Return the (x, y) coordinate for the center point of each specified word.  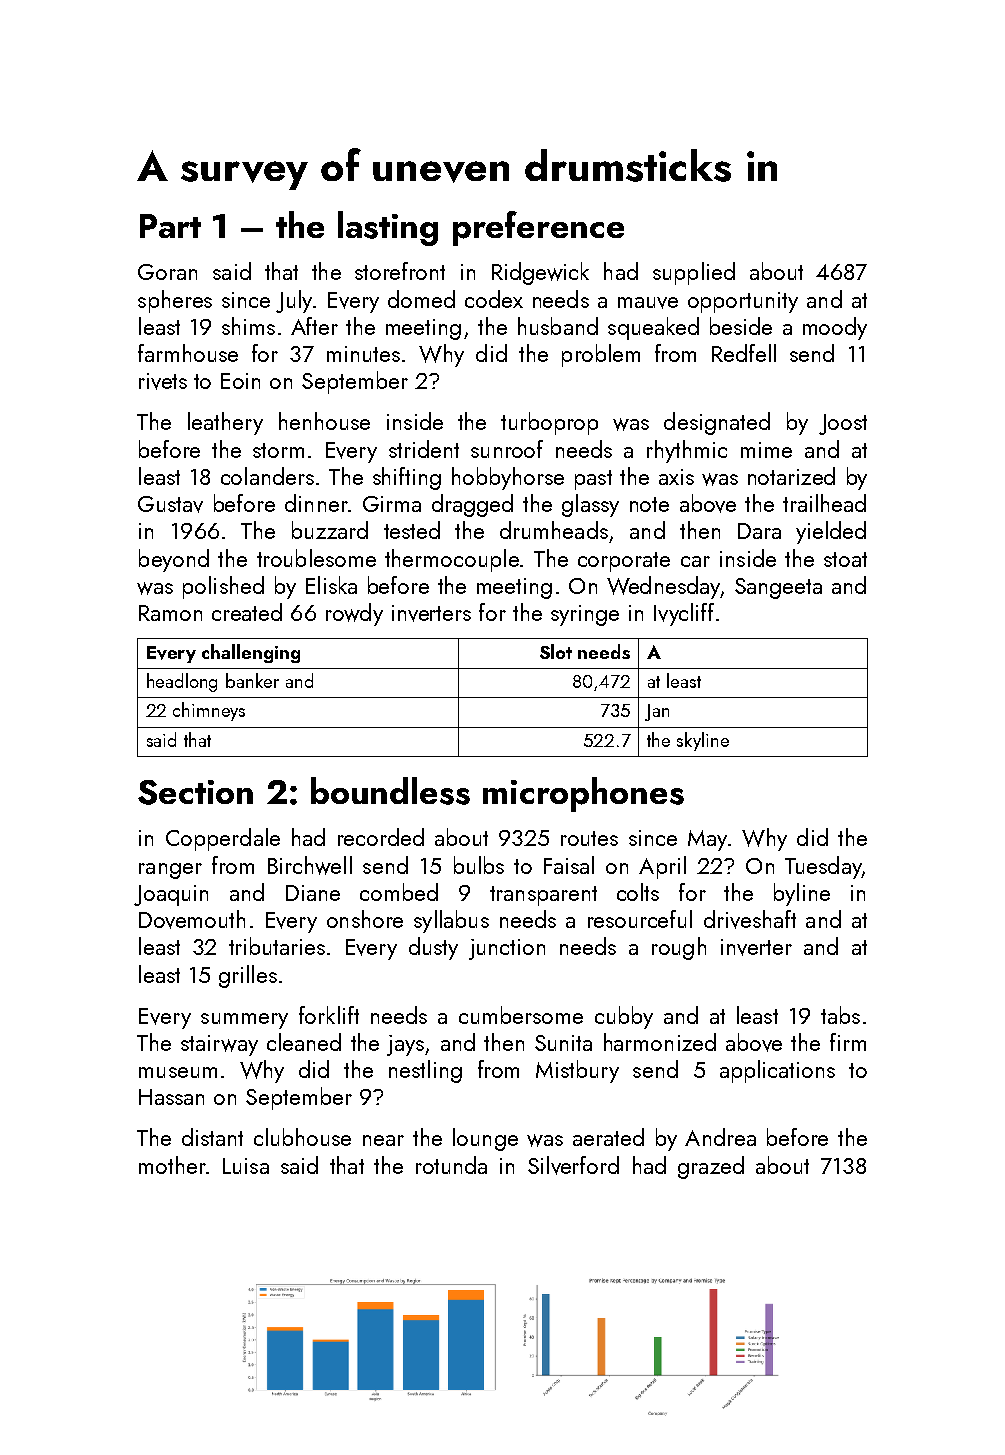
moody (835, 328)
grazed (711, 1167)
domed (421, 299)
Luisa (246, 1166)
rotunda (451, 1165)
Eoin (240, 381)
